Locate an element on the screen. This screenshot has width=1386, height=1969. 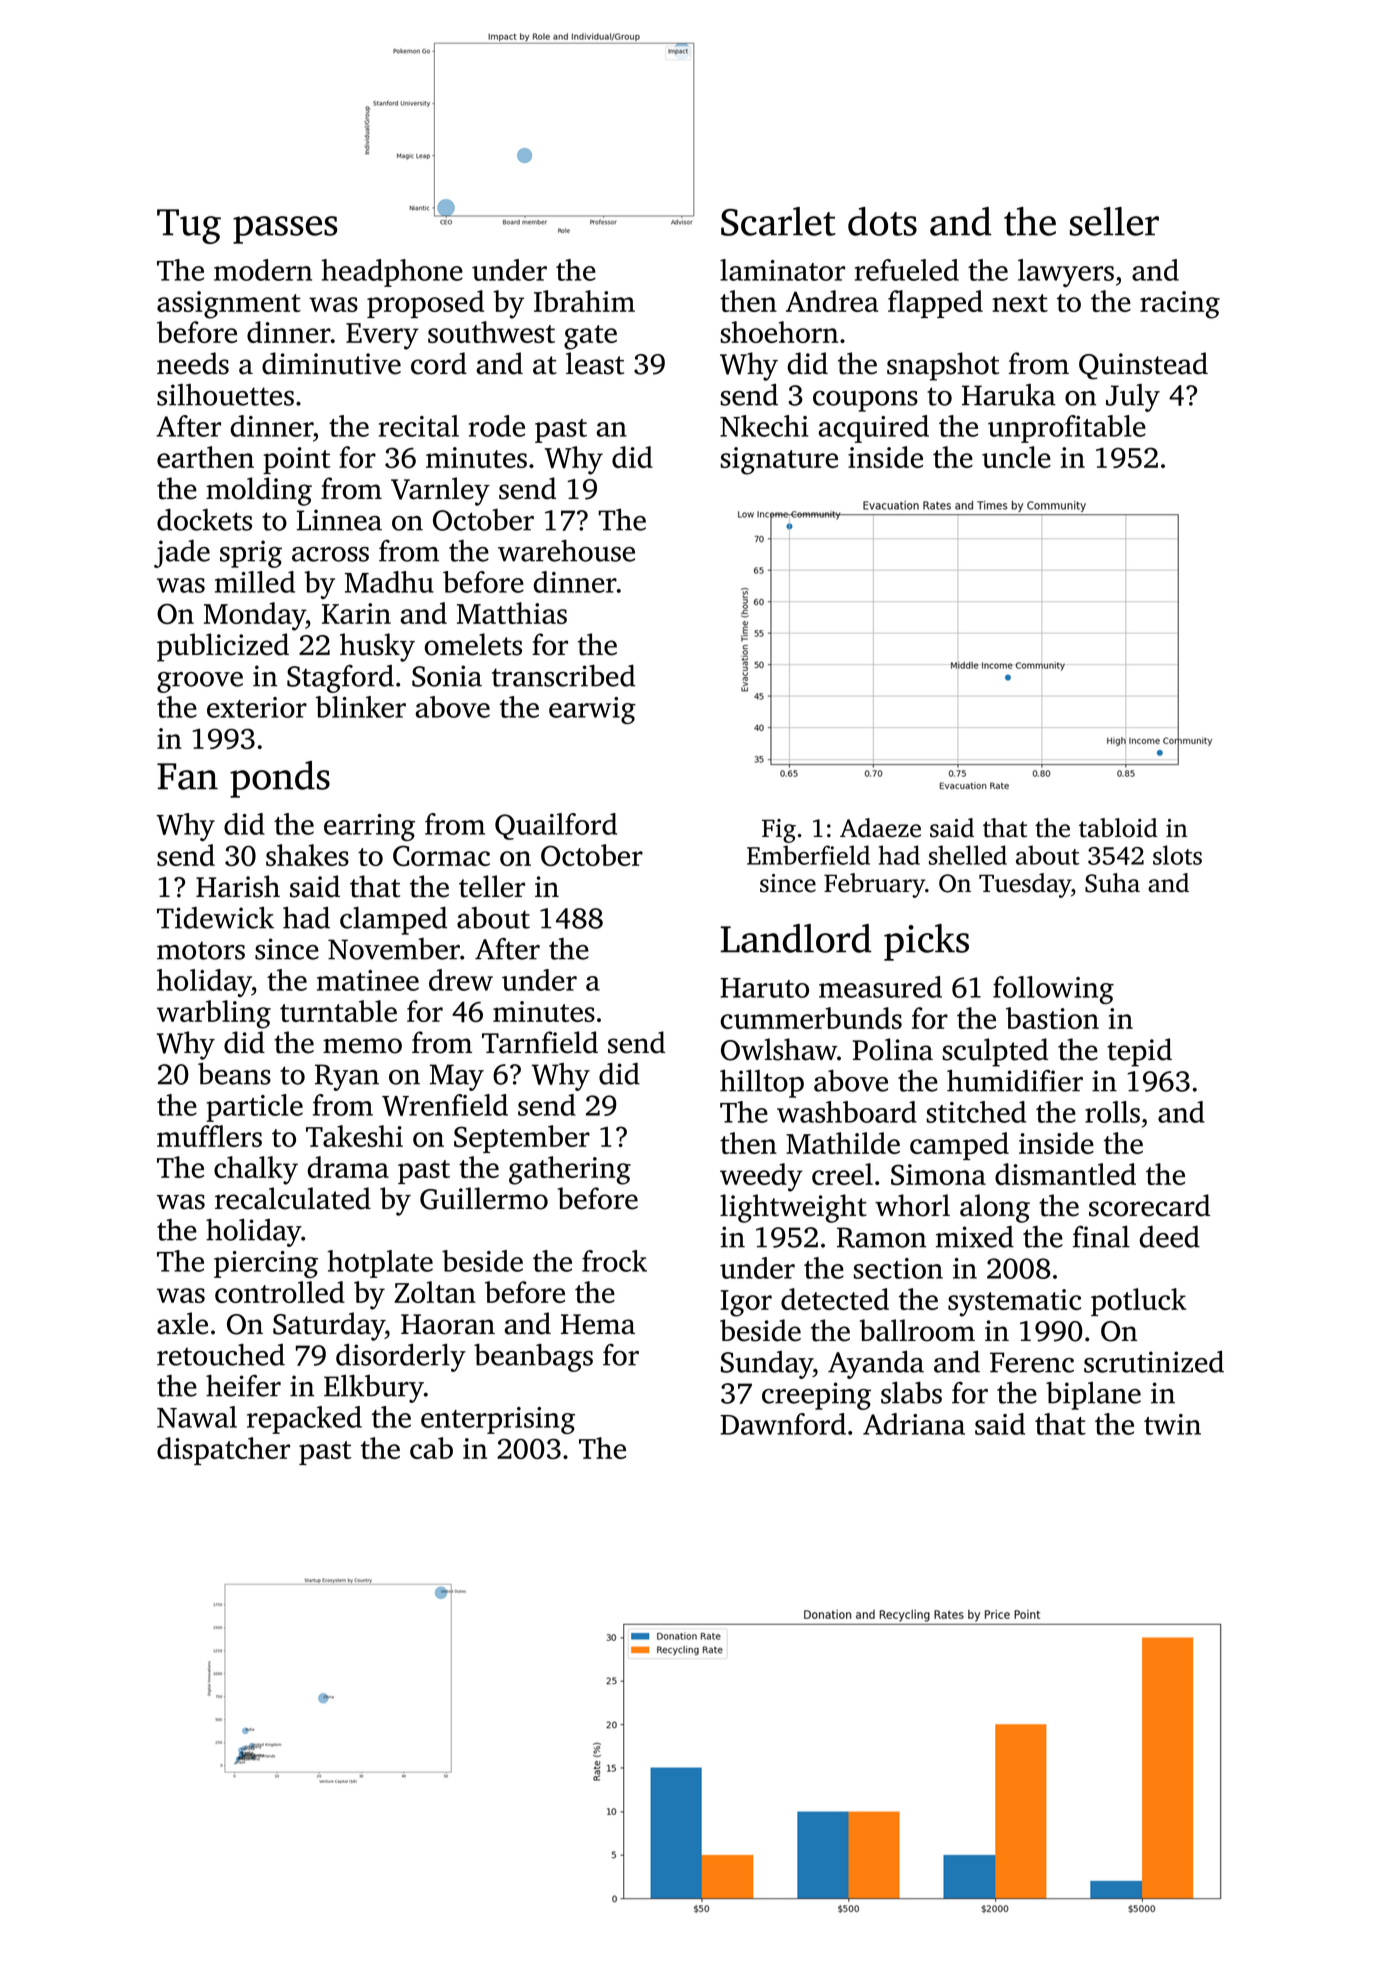
Haoran is located at coordinates (448, 1324).
